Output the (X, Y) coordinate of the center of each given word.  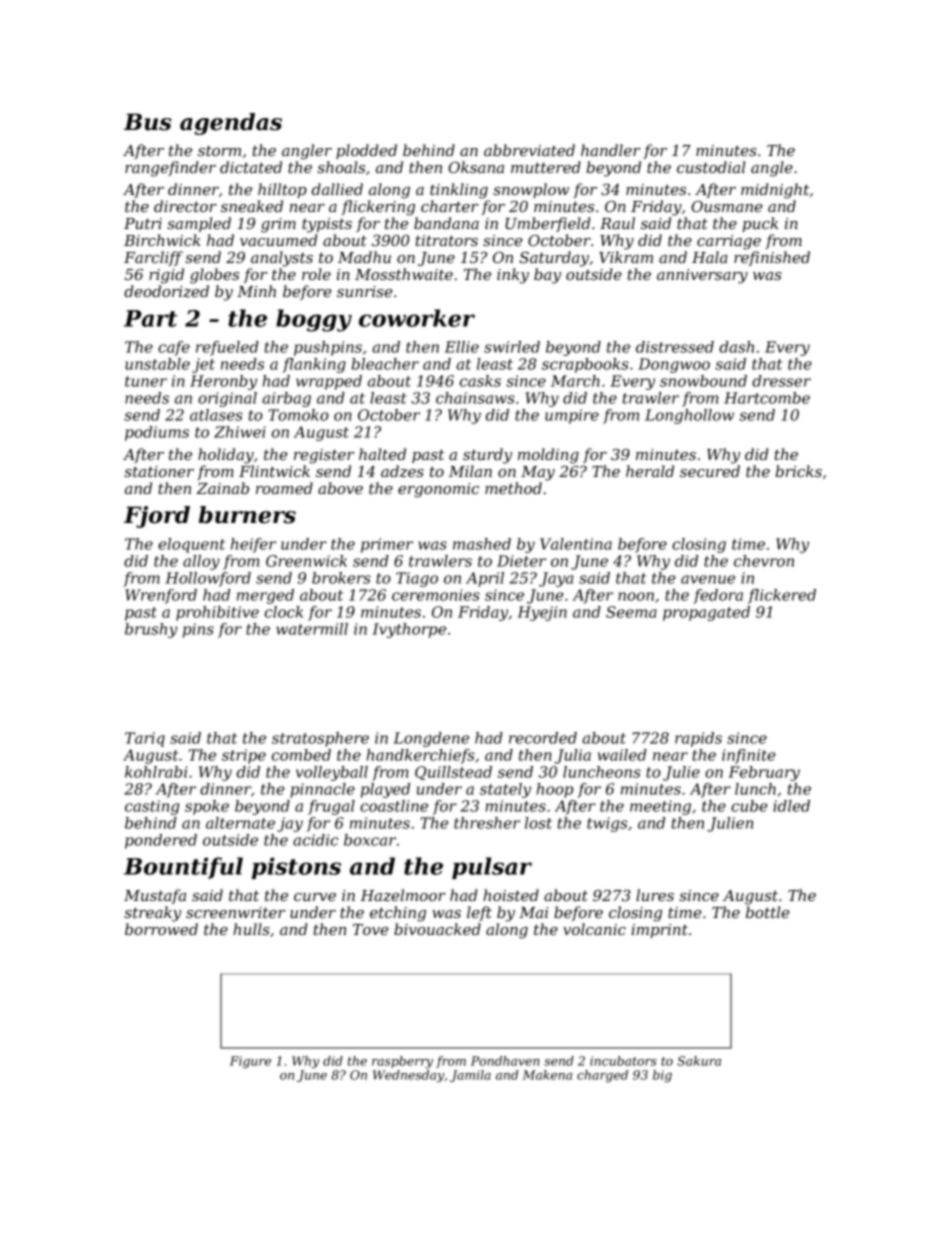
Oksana (476, 167)
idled (791, 806)
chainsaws (475, 398)
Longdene (431, 739)
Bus (148, 122)
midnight (775, 191)
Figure (250, 1062)
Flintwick (274, 471)
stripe (244, 756)
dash (736, 347)
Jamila (470, 1076)
